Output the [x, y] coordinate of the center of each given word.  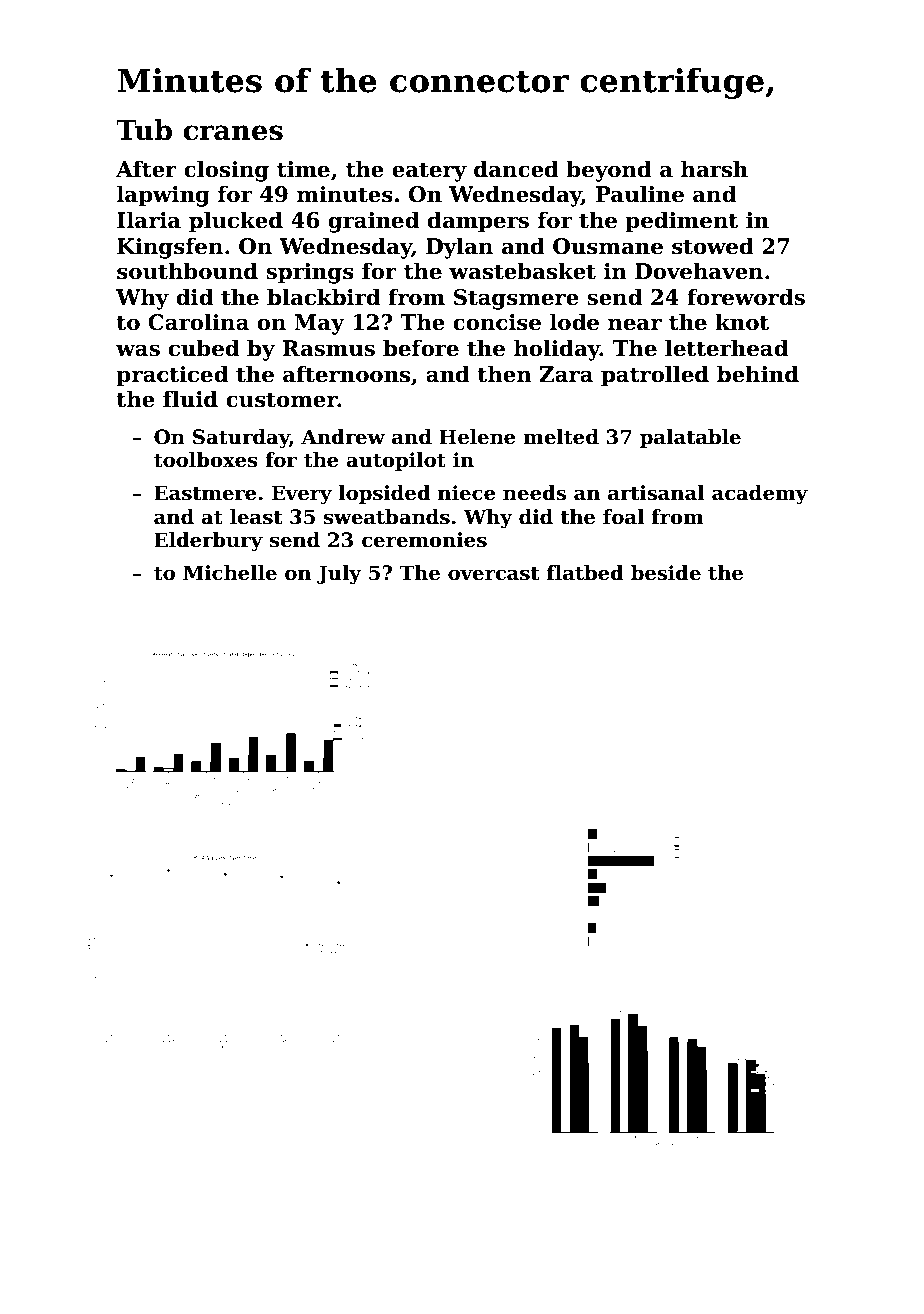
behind [758, 374]
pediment [681, 222]
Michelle [230, 573]
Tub [144, 130]
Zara [566, 374]
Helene [477, 437]
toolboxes [206, 460]
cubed [204, 348]
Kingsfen [170, 248]
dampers [478, 222]
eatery [429, 172]
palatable [690, 438]
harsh [714, 169]
